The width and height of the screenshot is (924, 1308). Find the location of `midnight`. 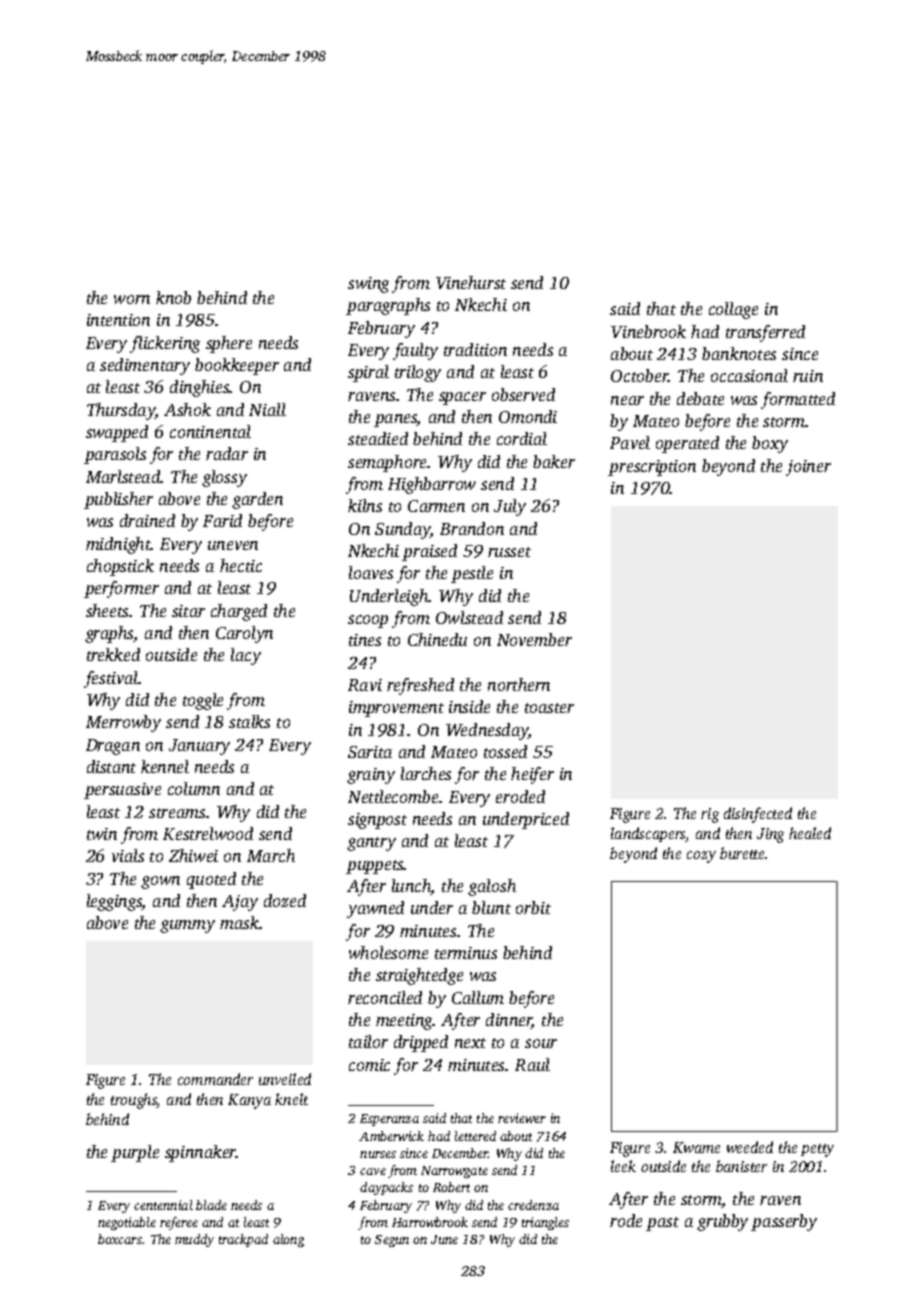

midnight is located at coordinates (118, 545).
